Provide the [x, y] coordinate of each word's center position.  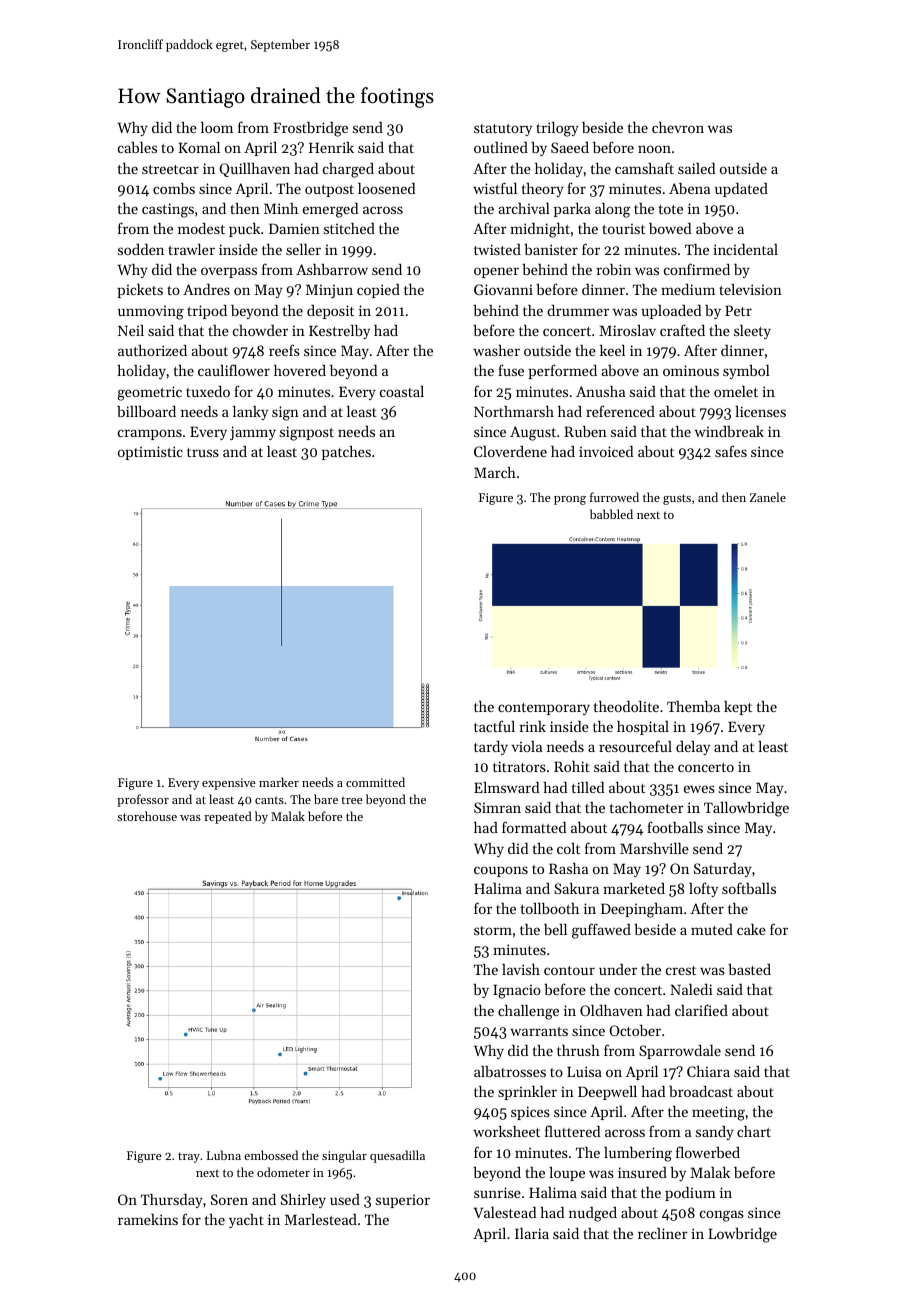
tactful [494, 726]
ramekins [148, 1219]
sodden [141, 249]
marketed [634, 888]
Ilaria [532, 1233]
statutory [503, 130]
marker [279, 782]
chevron [678, 127]
